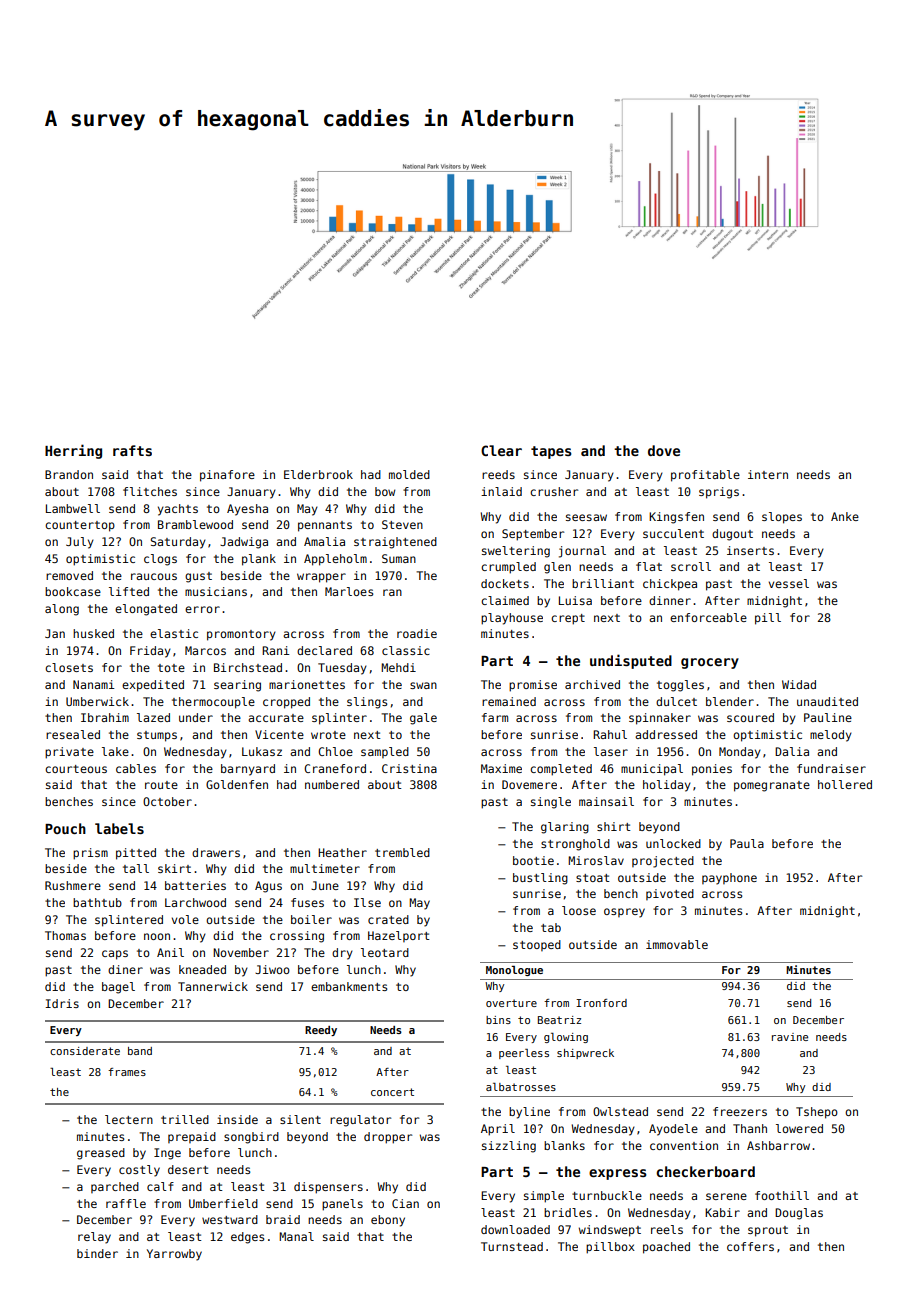  I want to click on profitable, so click(705, 476).
